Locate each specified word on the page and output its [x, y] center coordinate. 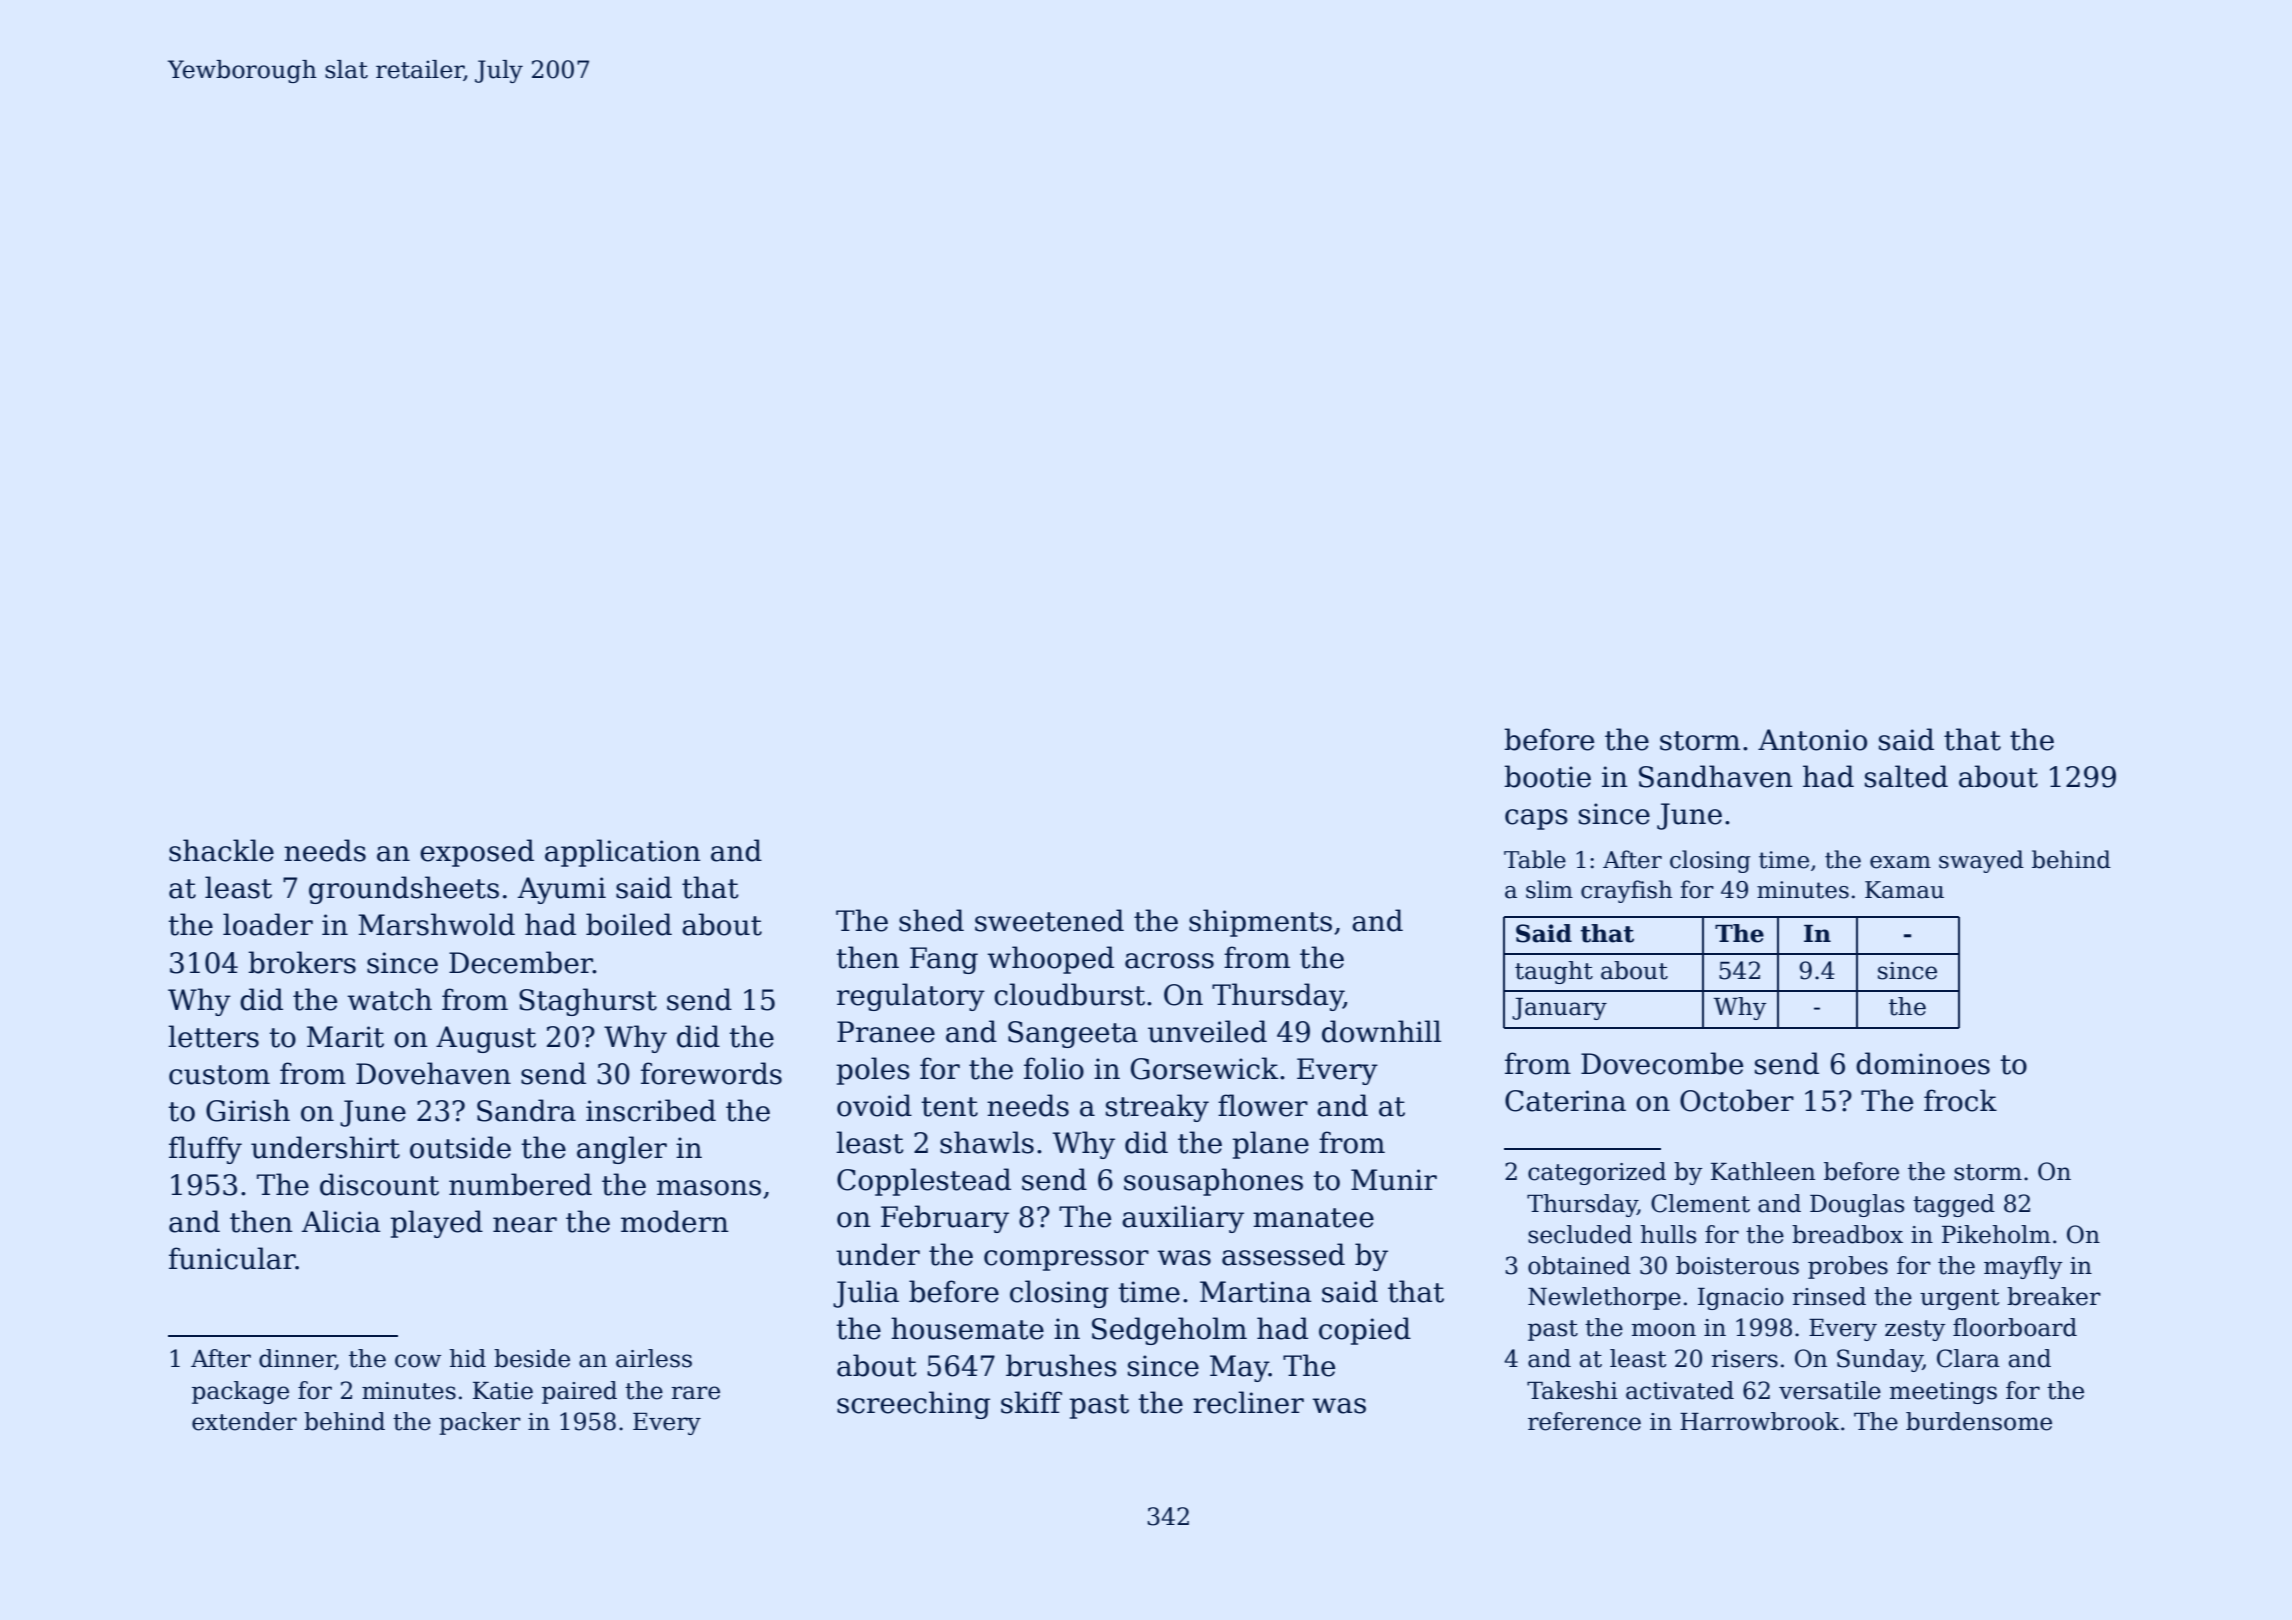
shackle [221, 850]
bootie [1547, 776]
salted [1906, 776]
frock [1960, 1100]
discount [379, 1184]
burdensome [1979, 1421]
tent [949, 1107]
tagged [1954, 1205]
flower [1263, 1105]
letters [213, 1036]
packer [480, 1423]
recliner [1248, 1402]
